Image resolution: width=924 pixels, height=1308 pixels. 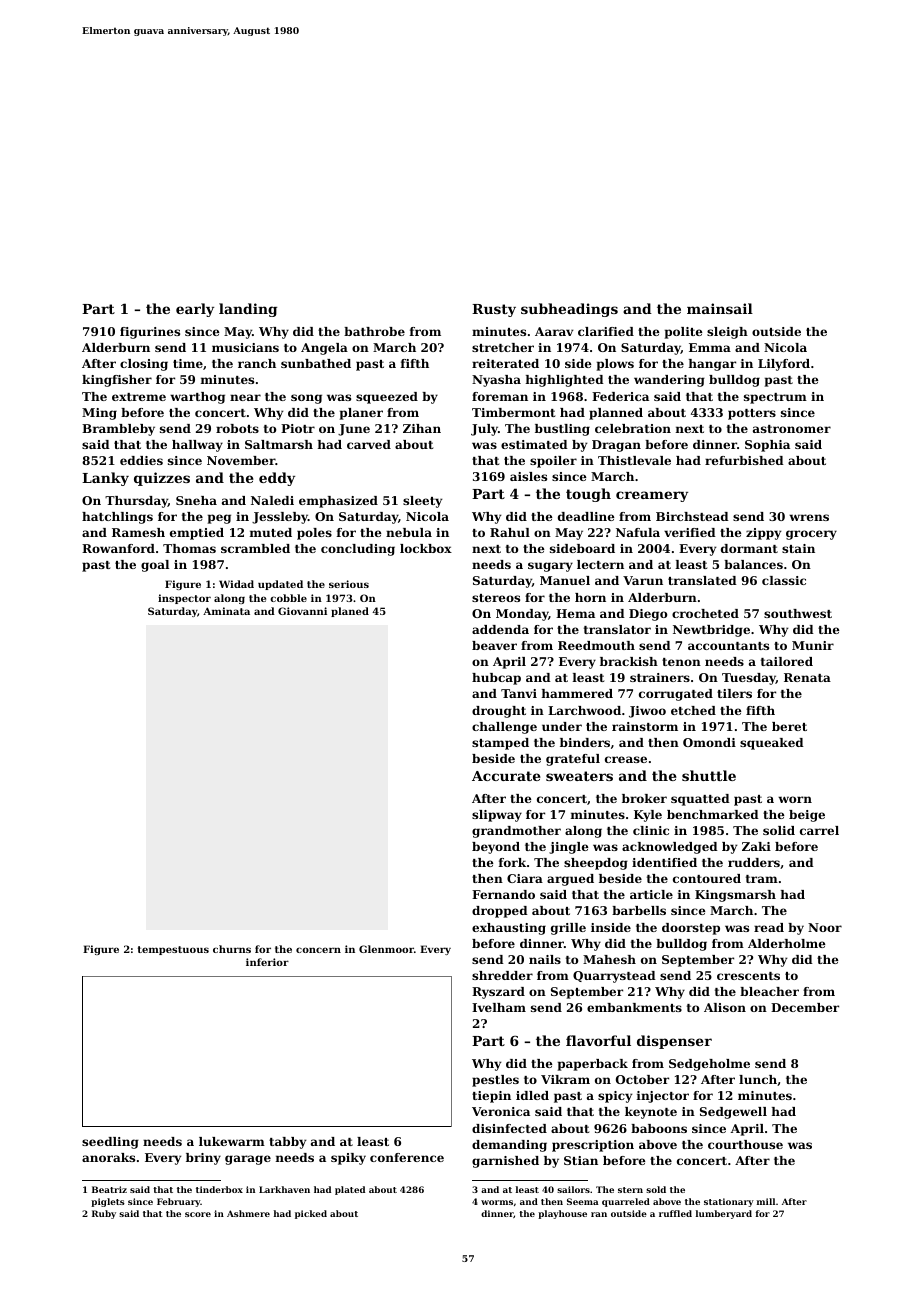 I want to click on tempestuous, so click(x=173, y=950).
